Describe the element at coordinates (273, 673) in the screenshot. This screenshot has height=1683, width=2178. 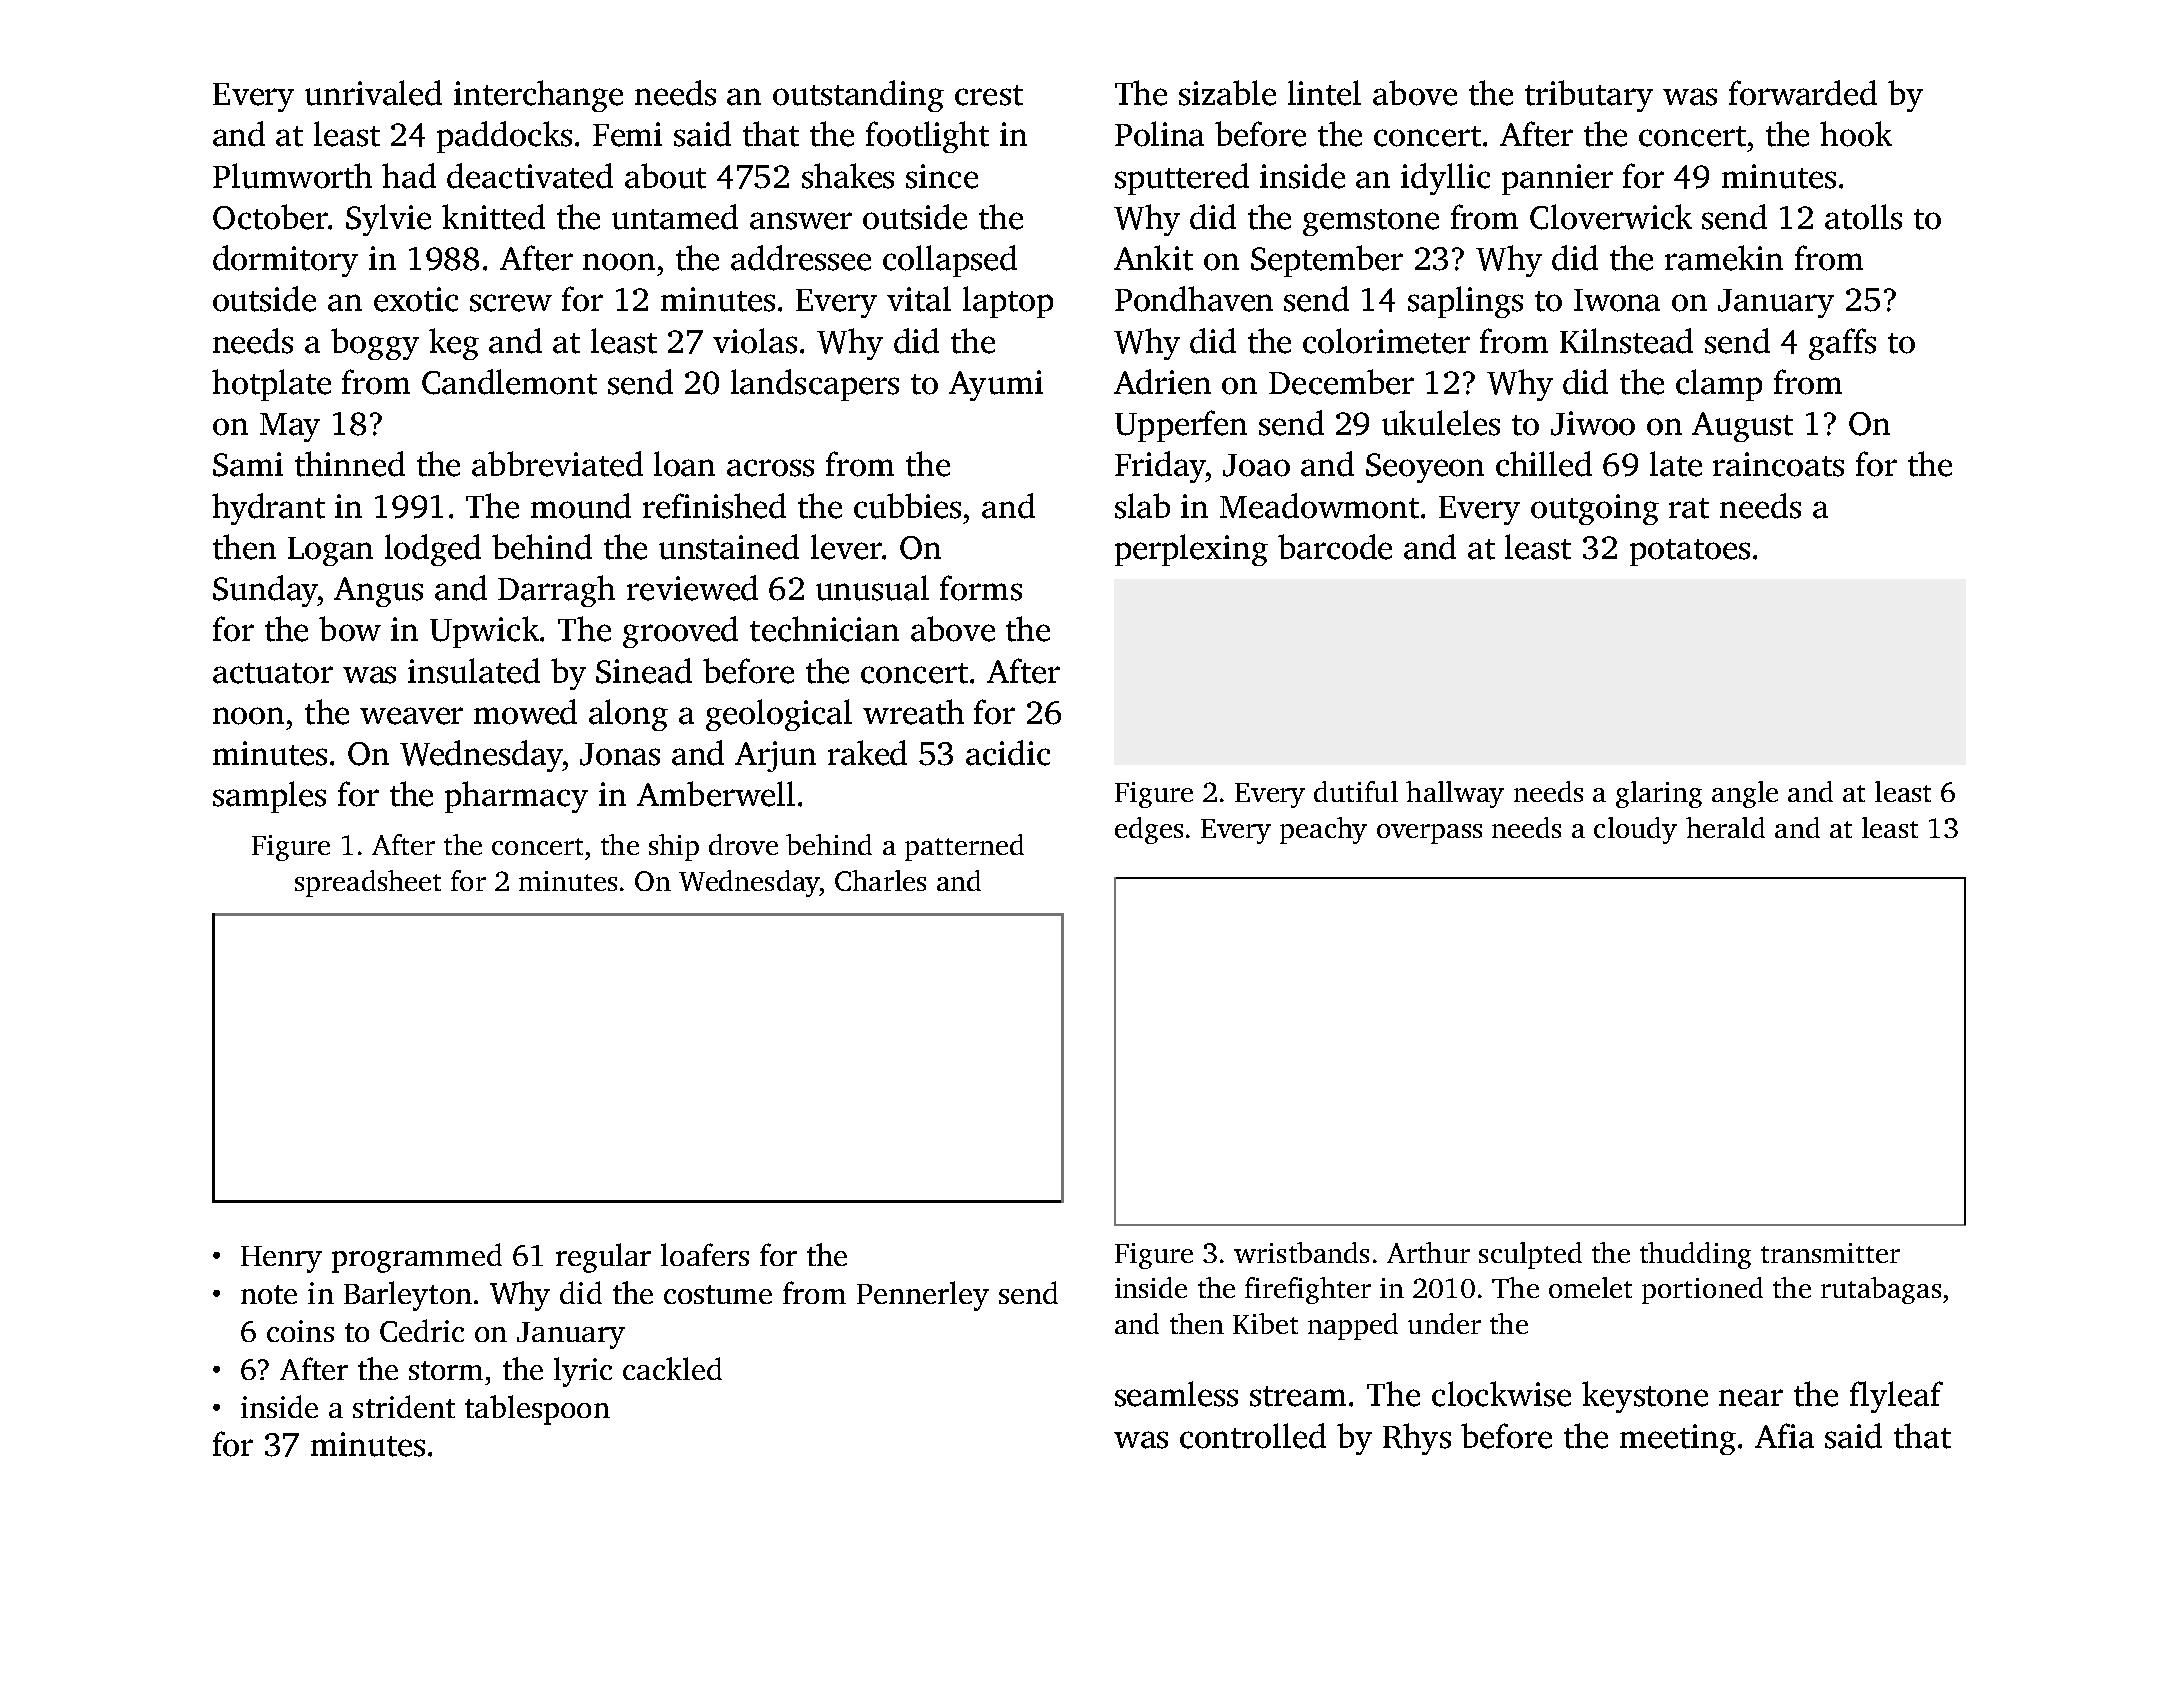
I see `actuator` at that location.
